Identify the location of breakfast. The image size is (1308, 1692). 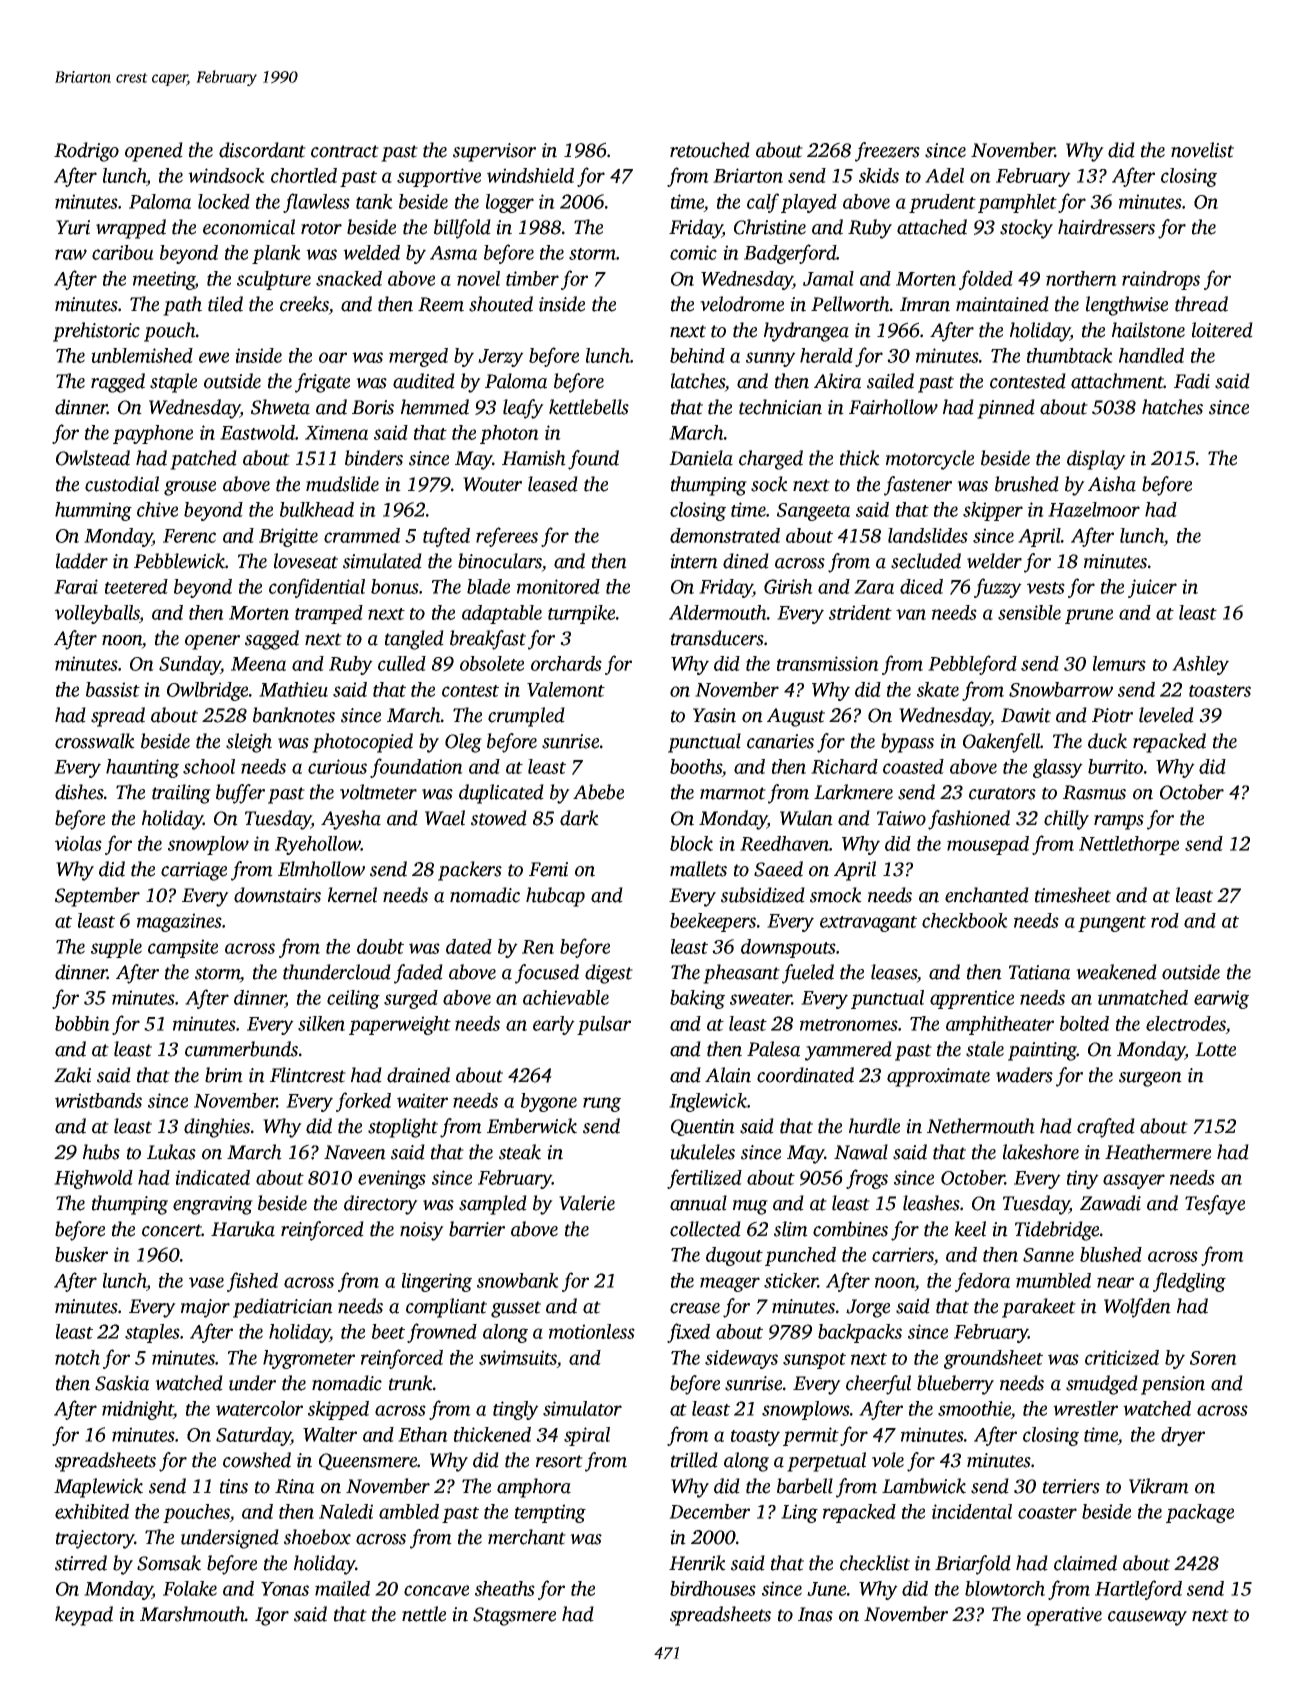
(488, 640).
